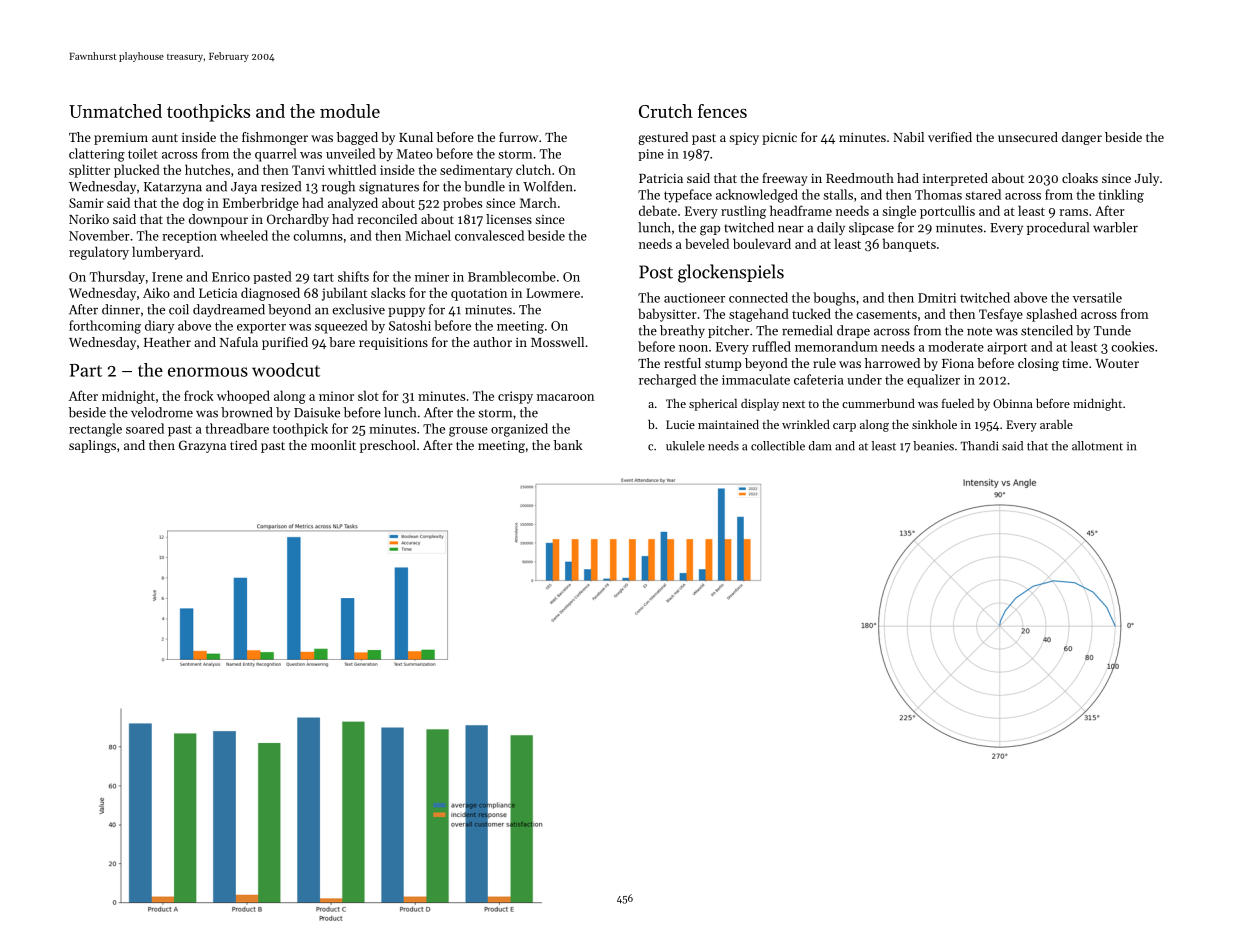  What do you see at coordinates (955, 179) in the screenshot?
I see `interpreted` at bounding box center [955, 179].
